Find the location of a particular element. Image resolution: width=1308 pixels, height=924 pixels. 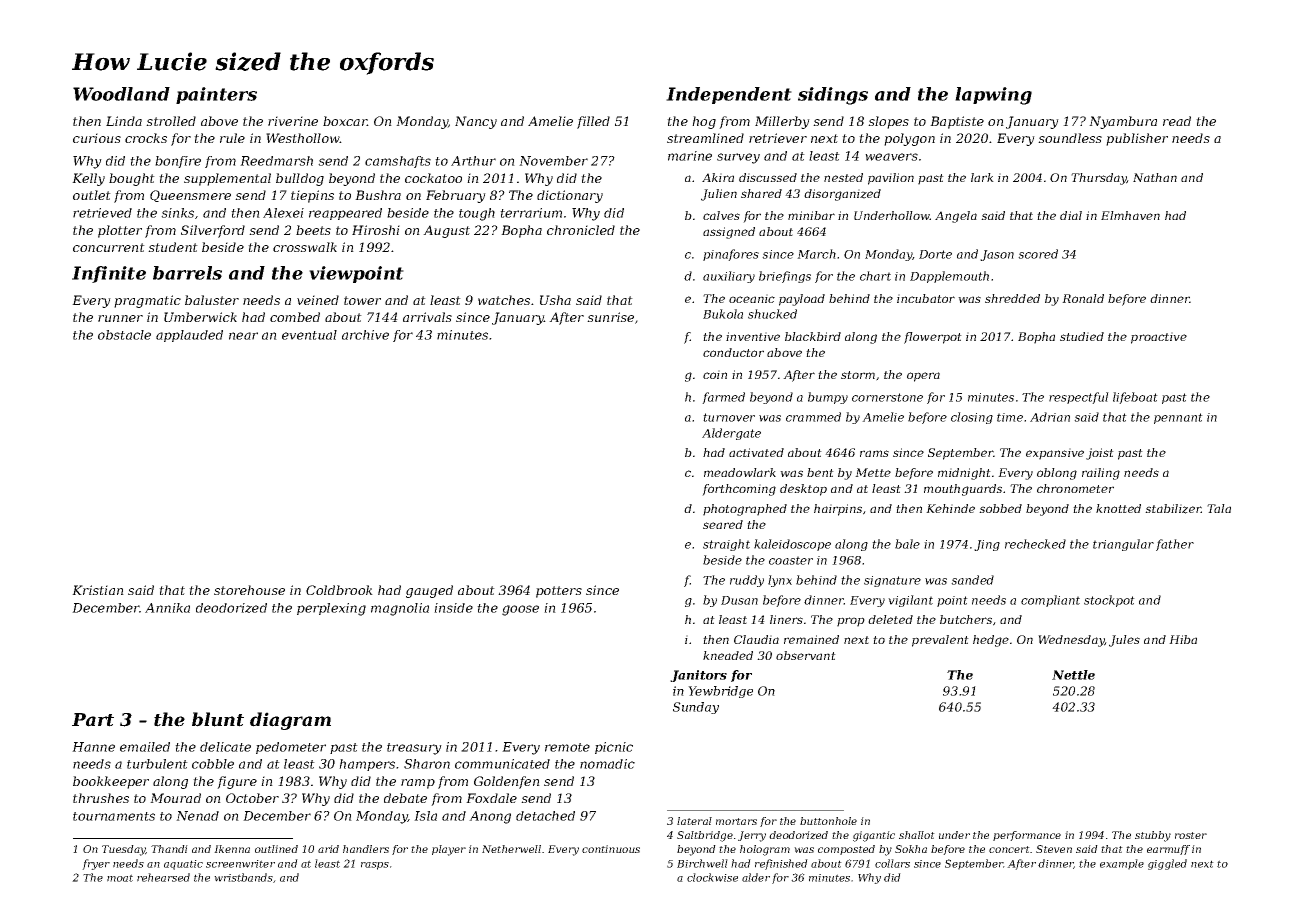

clockwise is located at coordinates (712, 877).
